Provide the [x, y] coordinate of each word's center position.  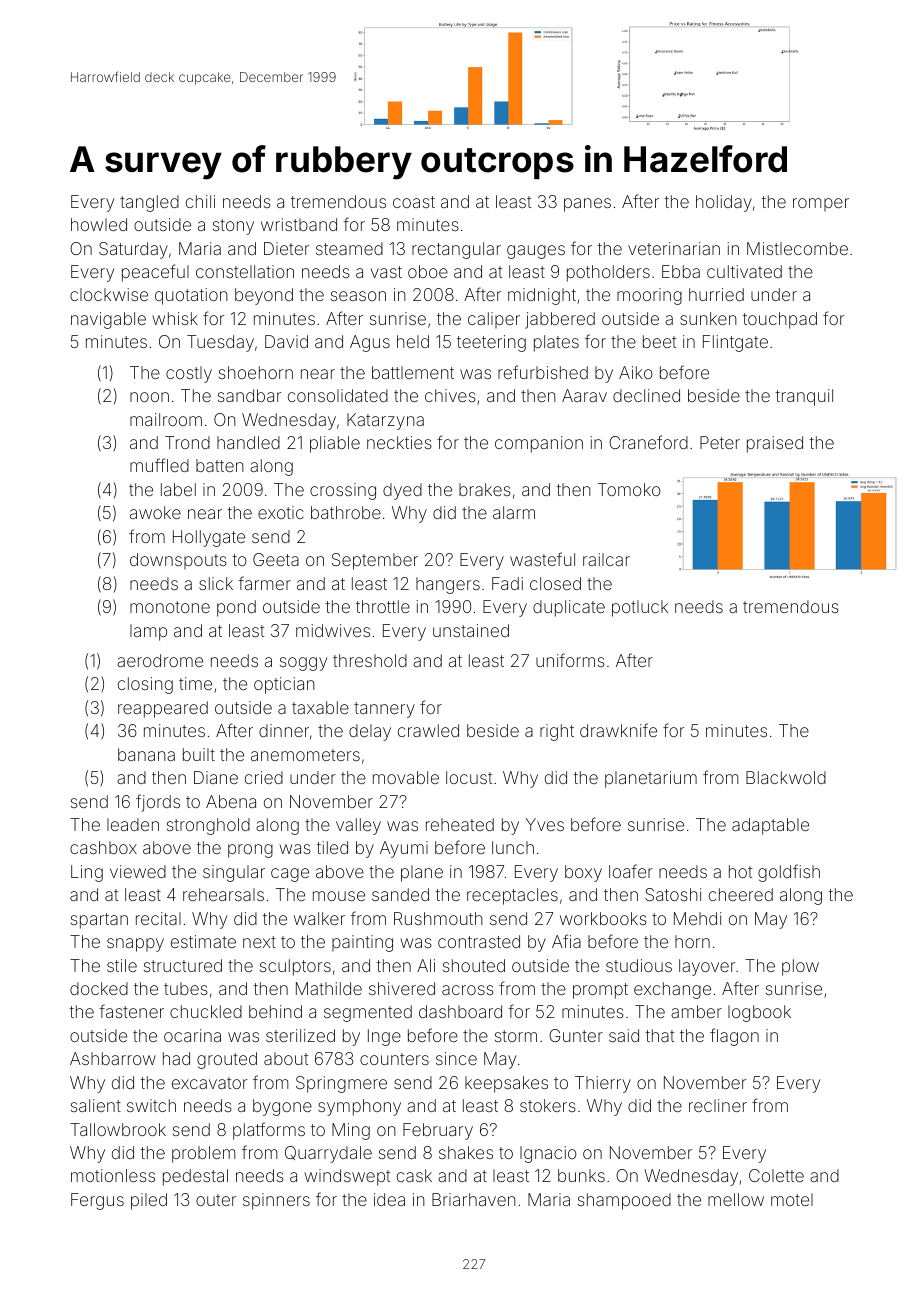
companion [539, 444]
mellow [736, 1199]
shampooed [624, 1201]
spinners [276, 1201]
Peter [720, 442]
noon [149, 397]
